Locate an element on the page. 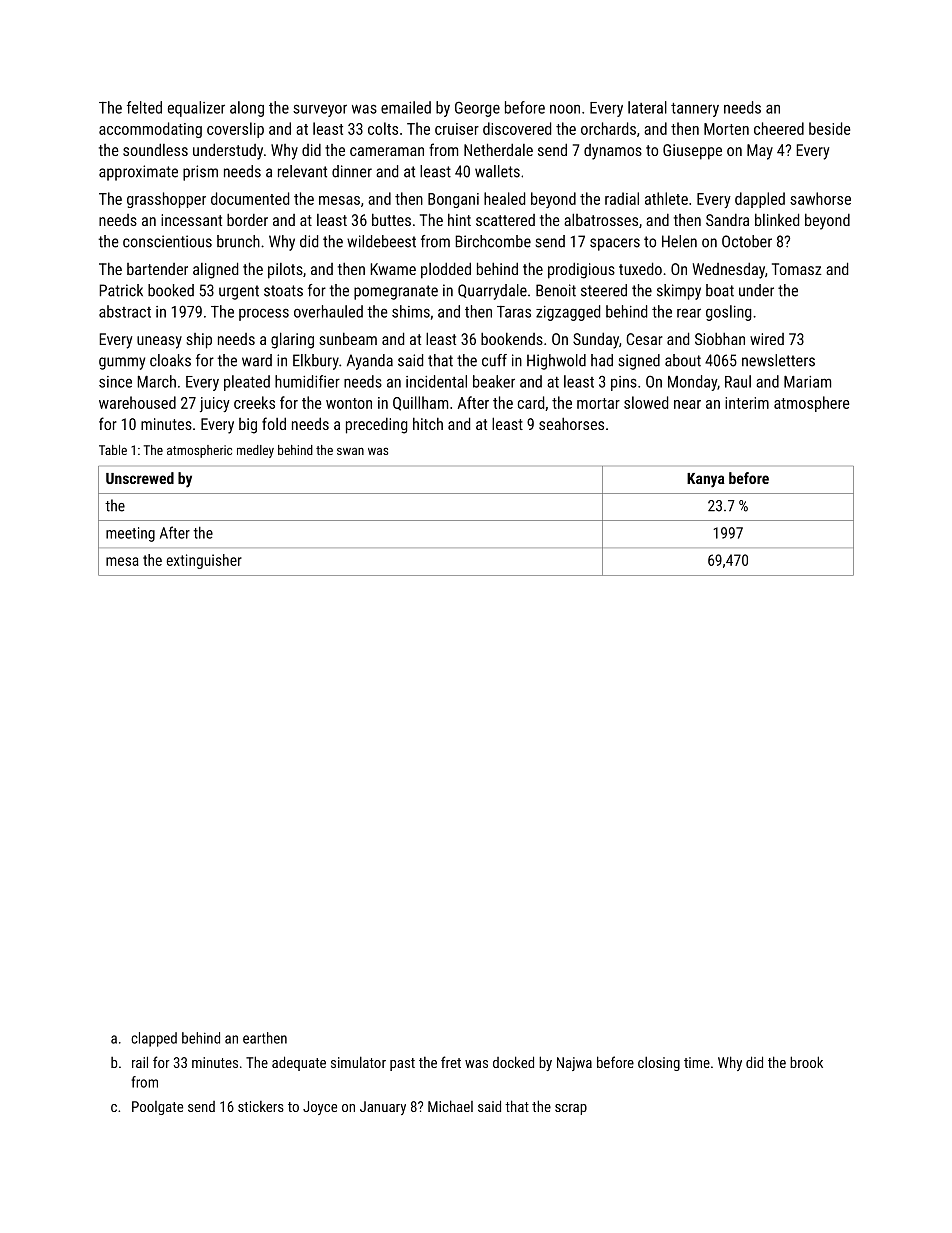 This document has height=1233, width=952. clapped is located at coordinates (154, 1039).
